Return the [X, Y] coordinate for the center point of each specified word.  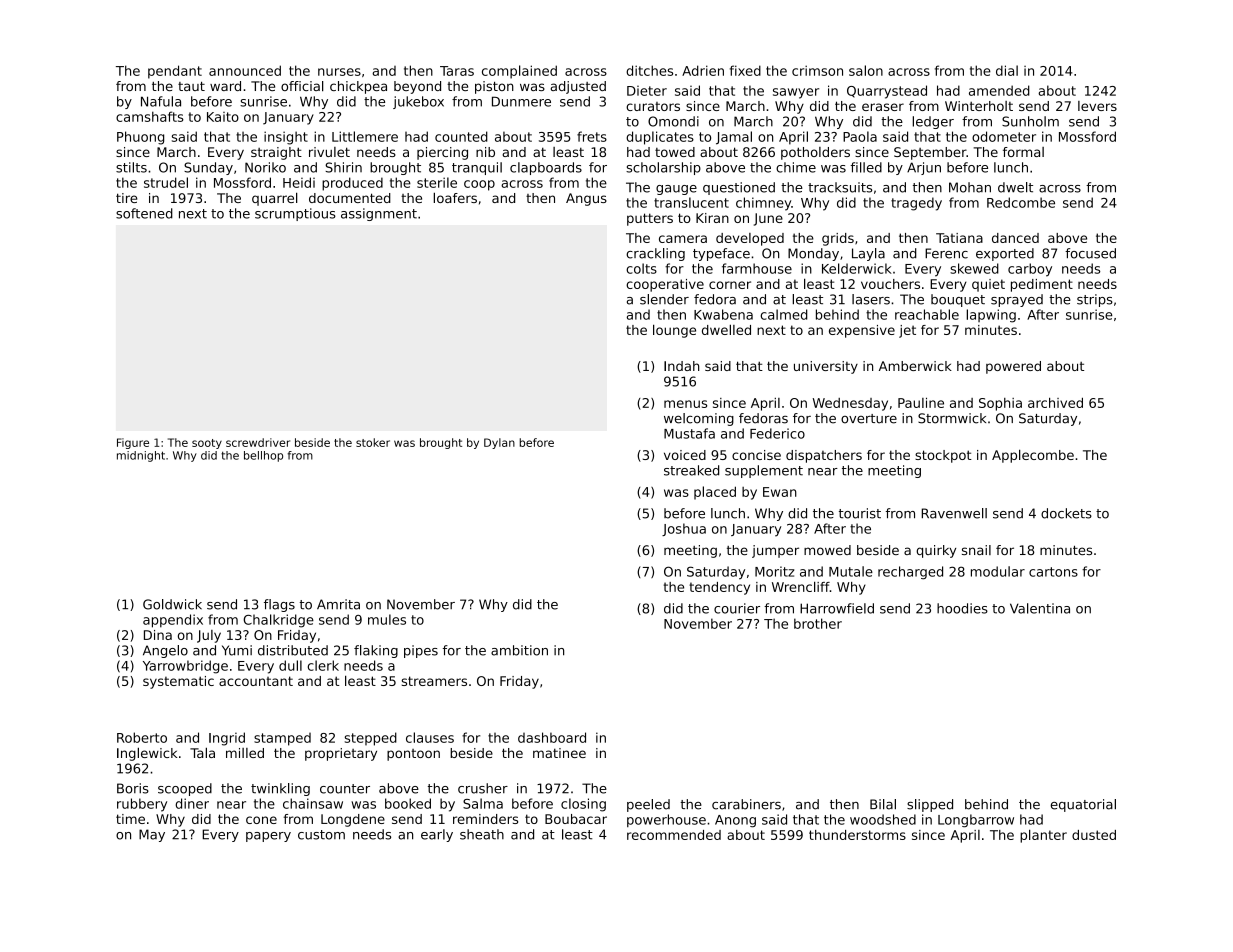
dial [1007, 70]
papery [268, 837]
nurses [339, 72]
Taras [457, 71]
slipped [930, 805]
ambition [519, 650]
